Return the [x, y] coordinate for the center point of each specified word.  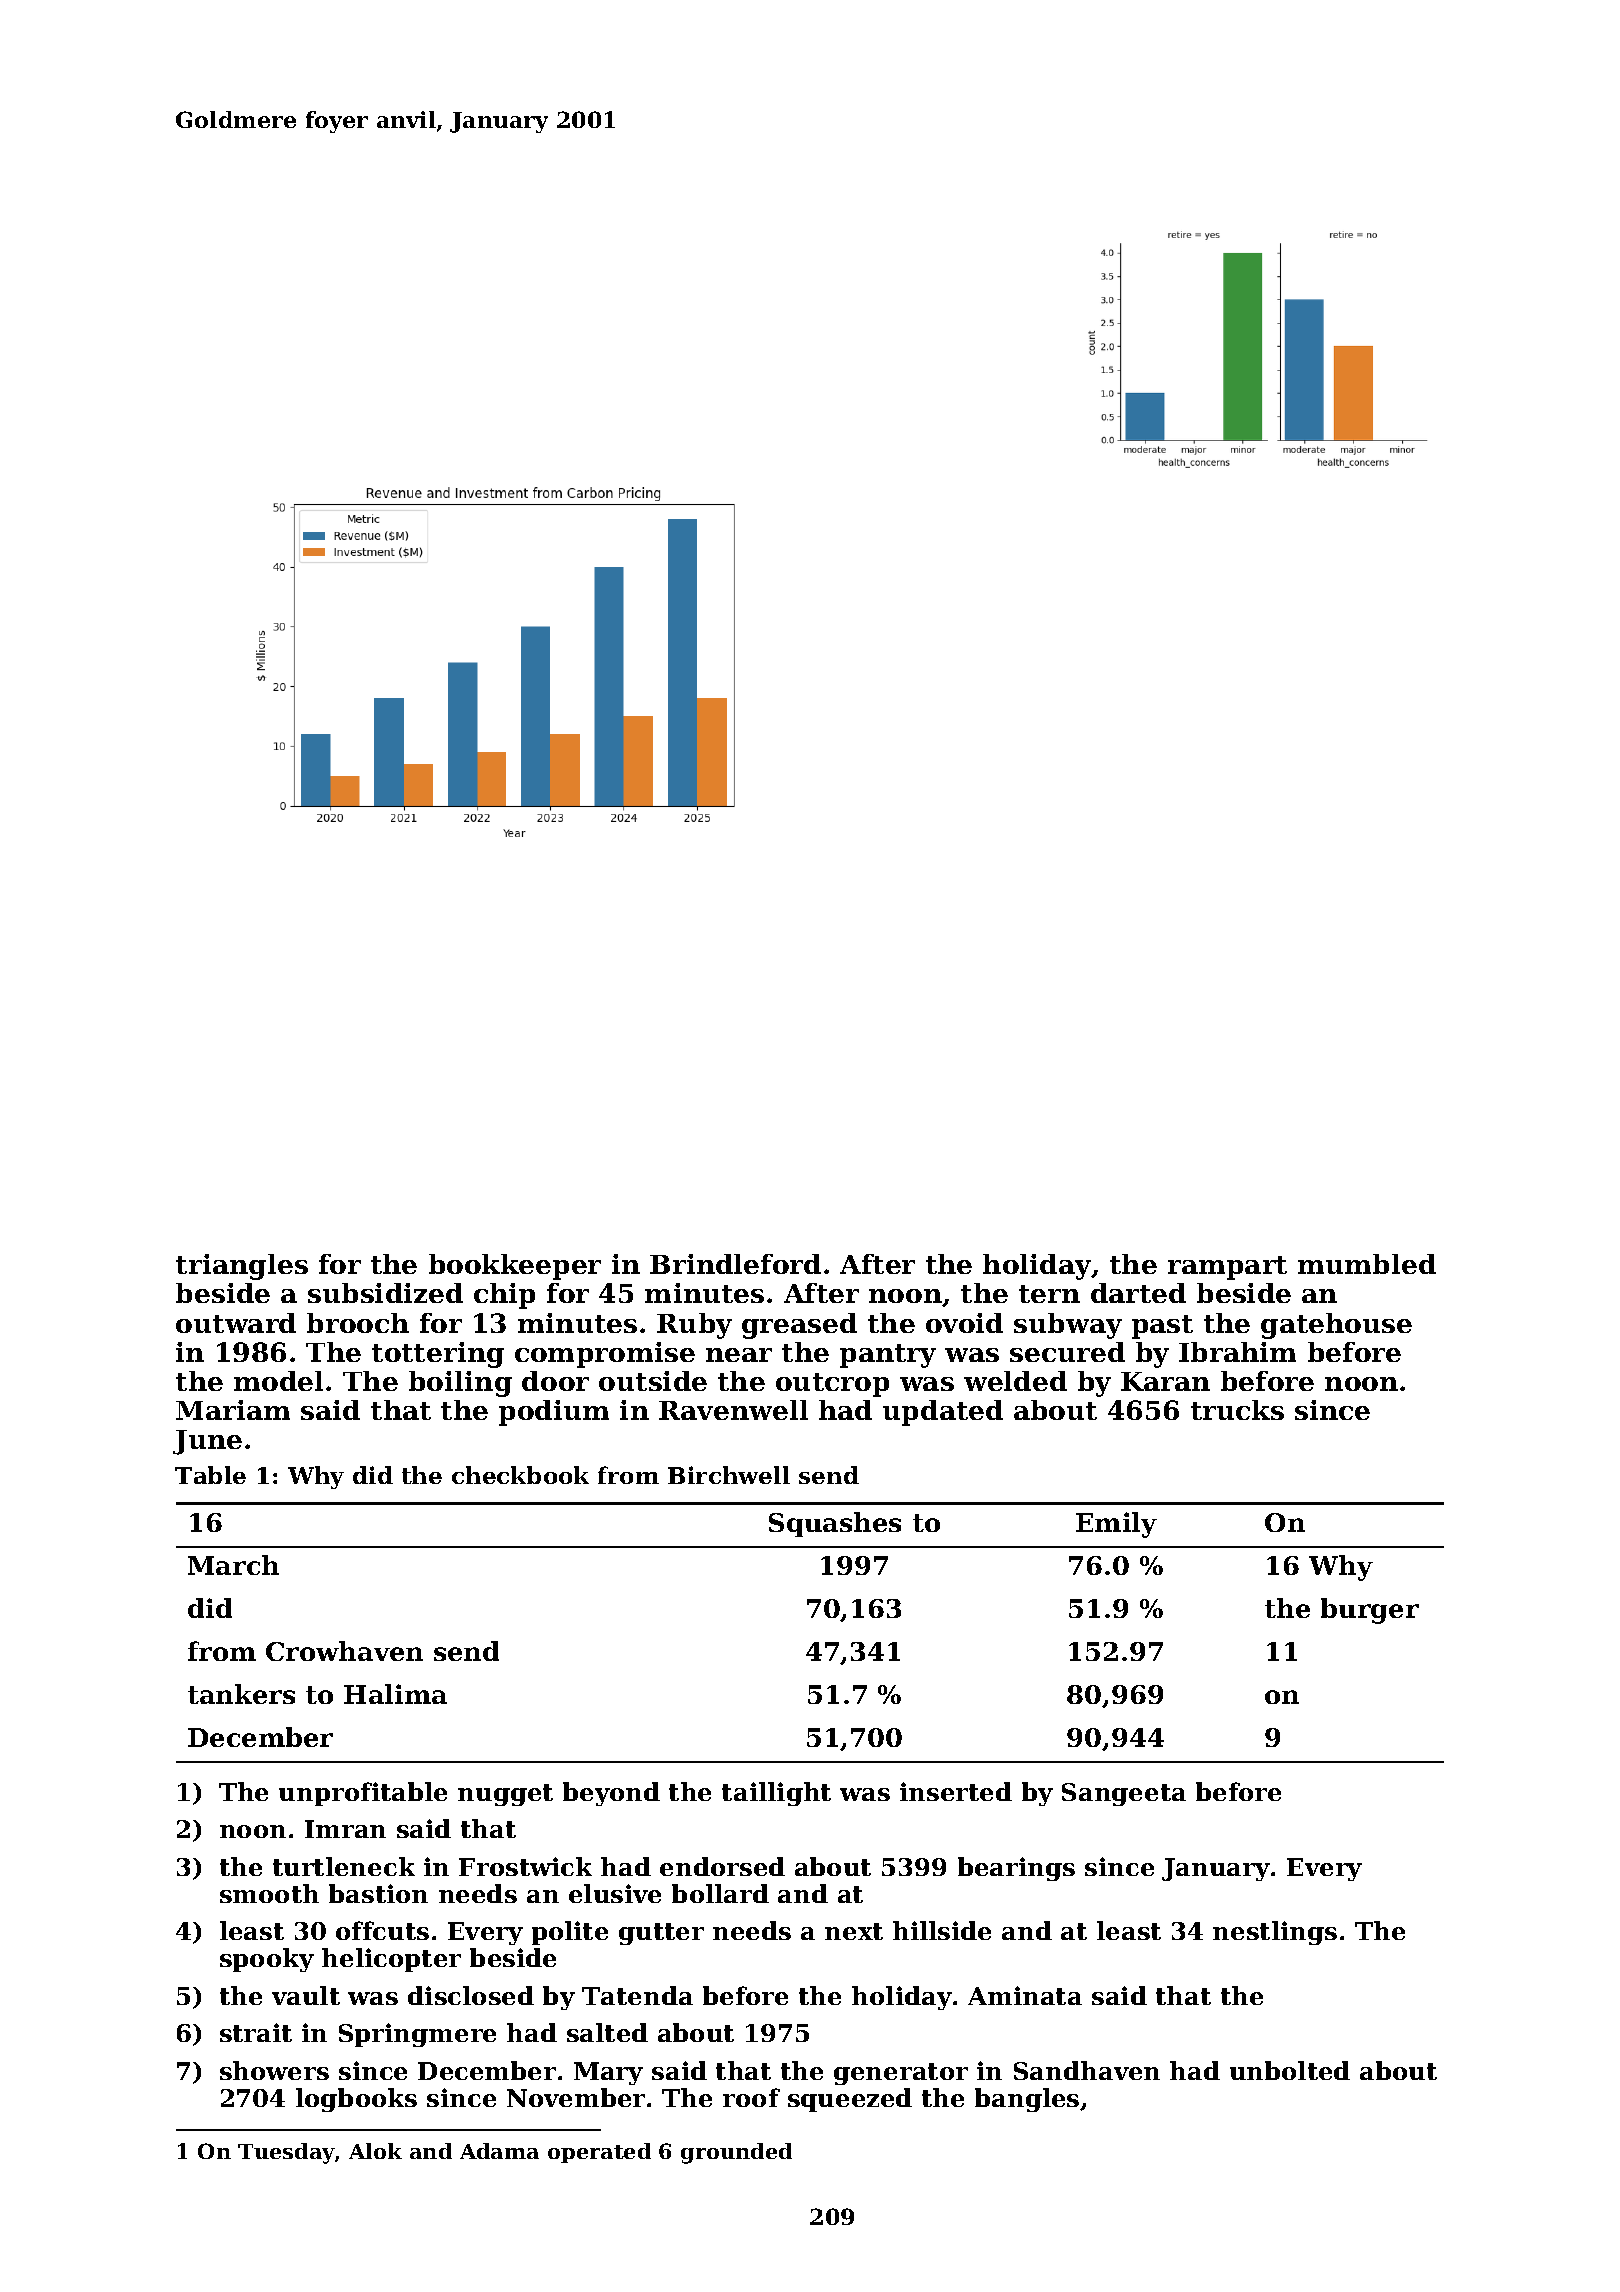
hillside [942, 1930]
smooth [269, 1893]
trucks [1237, 1410]
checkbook [520, 1475]
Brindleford [735, 1264]
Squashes [835, 1524]
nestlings [1275, 1933]
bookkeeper [515, 1267]
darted [1138, 1293]
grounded [736, 2153]
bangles [1027, 2100]
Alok [375, 2151]
